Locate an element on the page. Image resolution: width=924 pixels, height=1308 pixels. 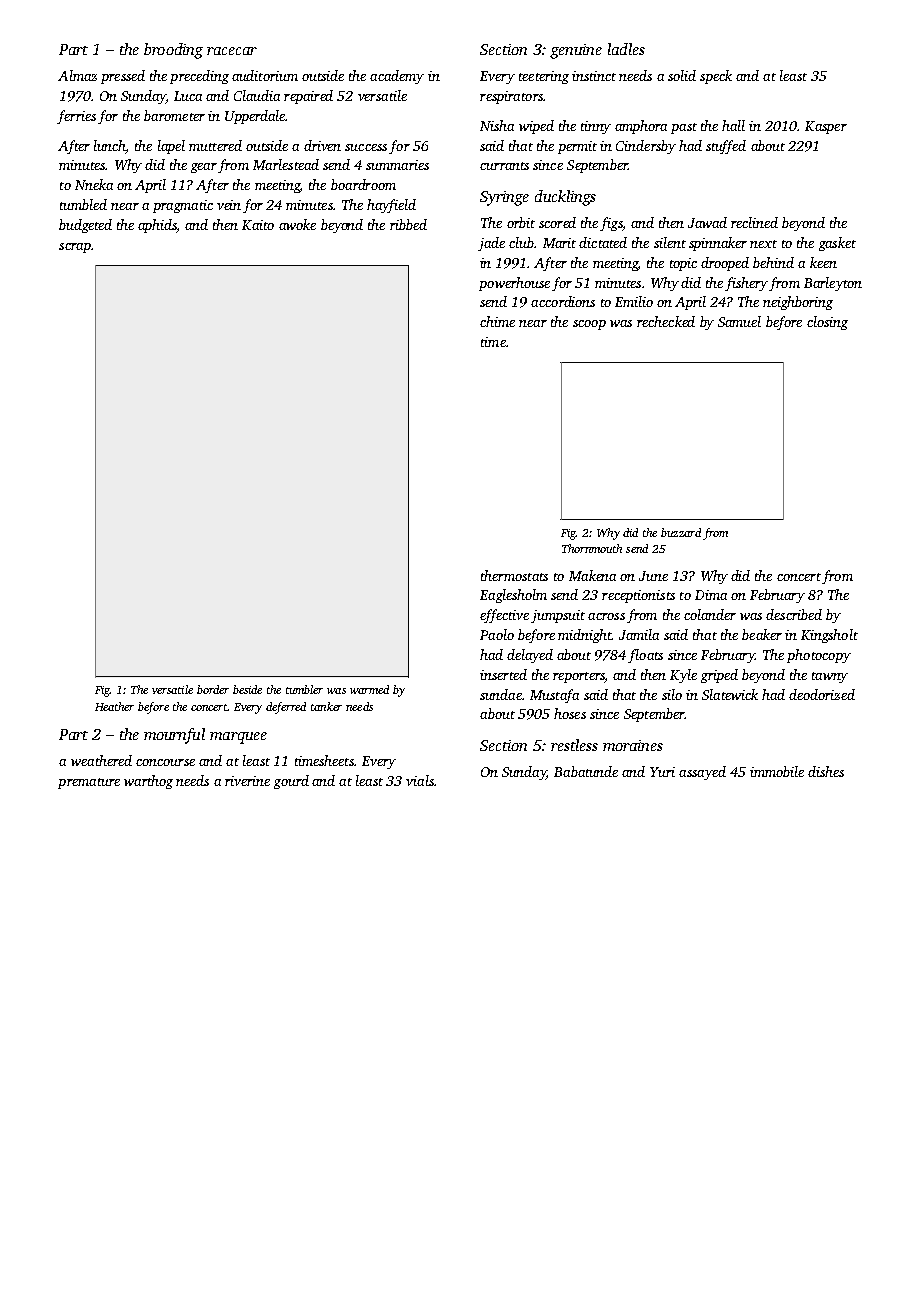
Eaglesholm is located at coordinates (513, 596).
